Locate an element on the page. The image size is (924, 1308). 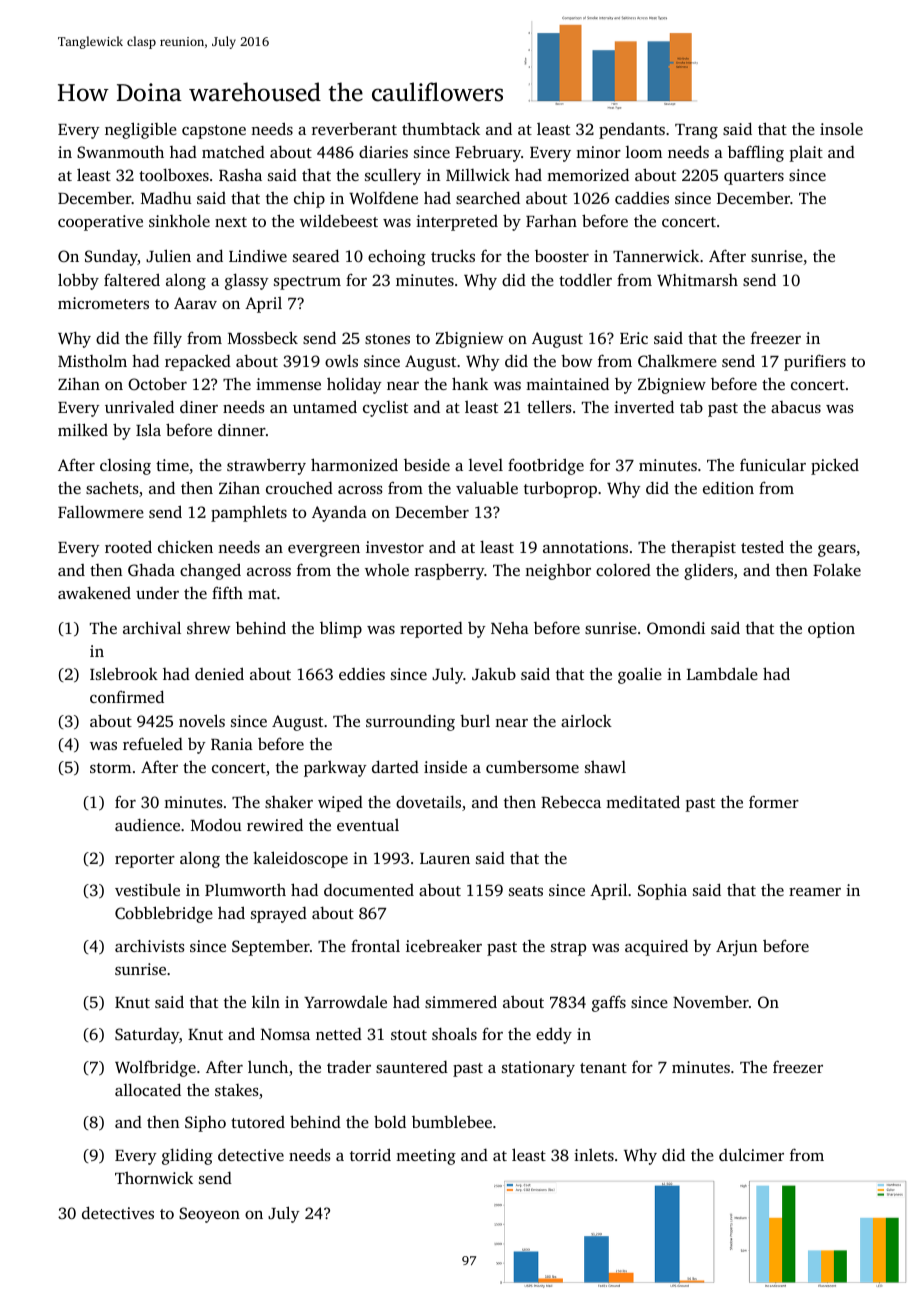
unrivaled is located at coordinates (139, 406).
